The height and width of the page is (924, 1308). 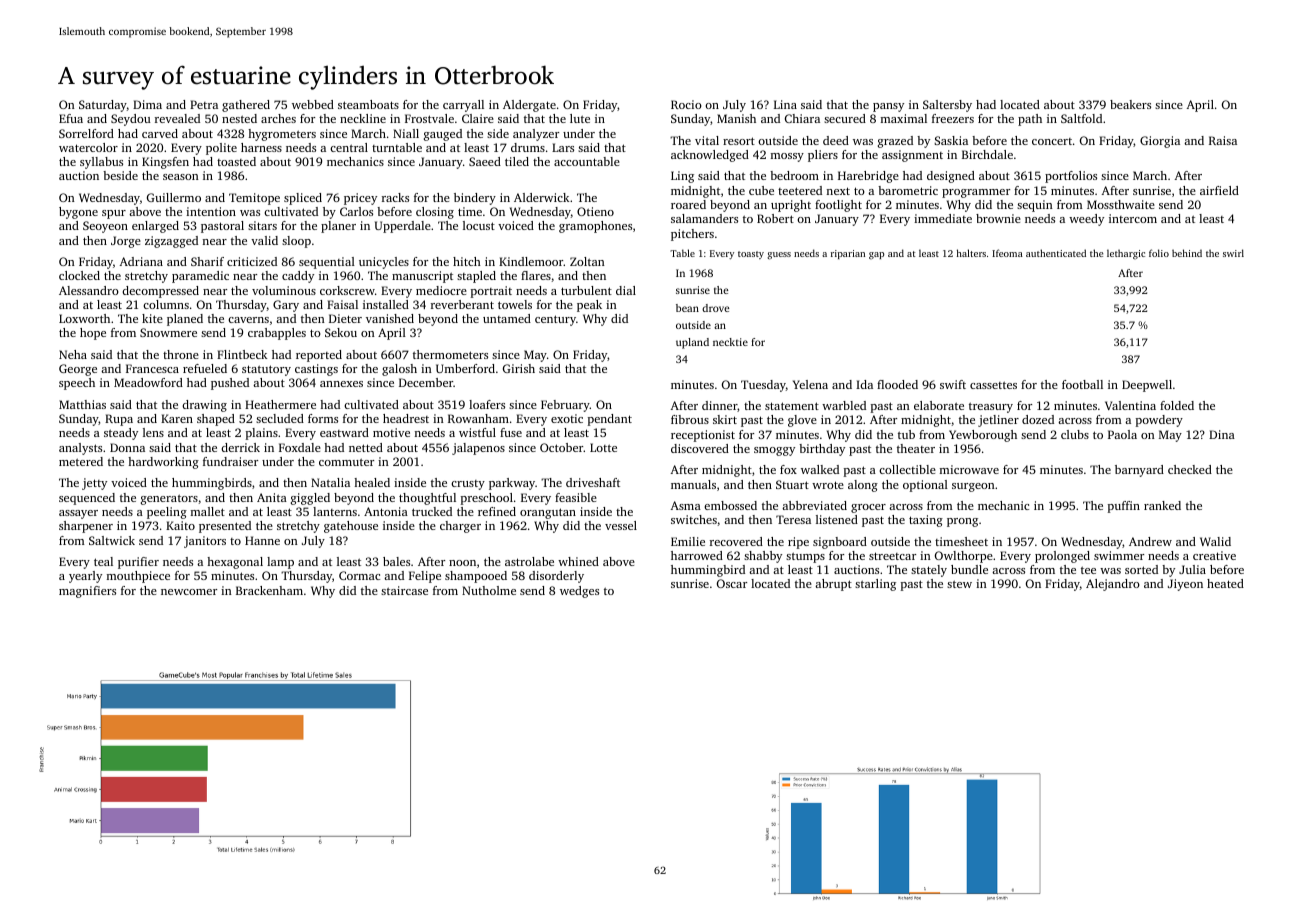 I want to click on Natalia, so click(x=330, y=482).
